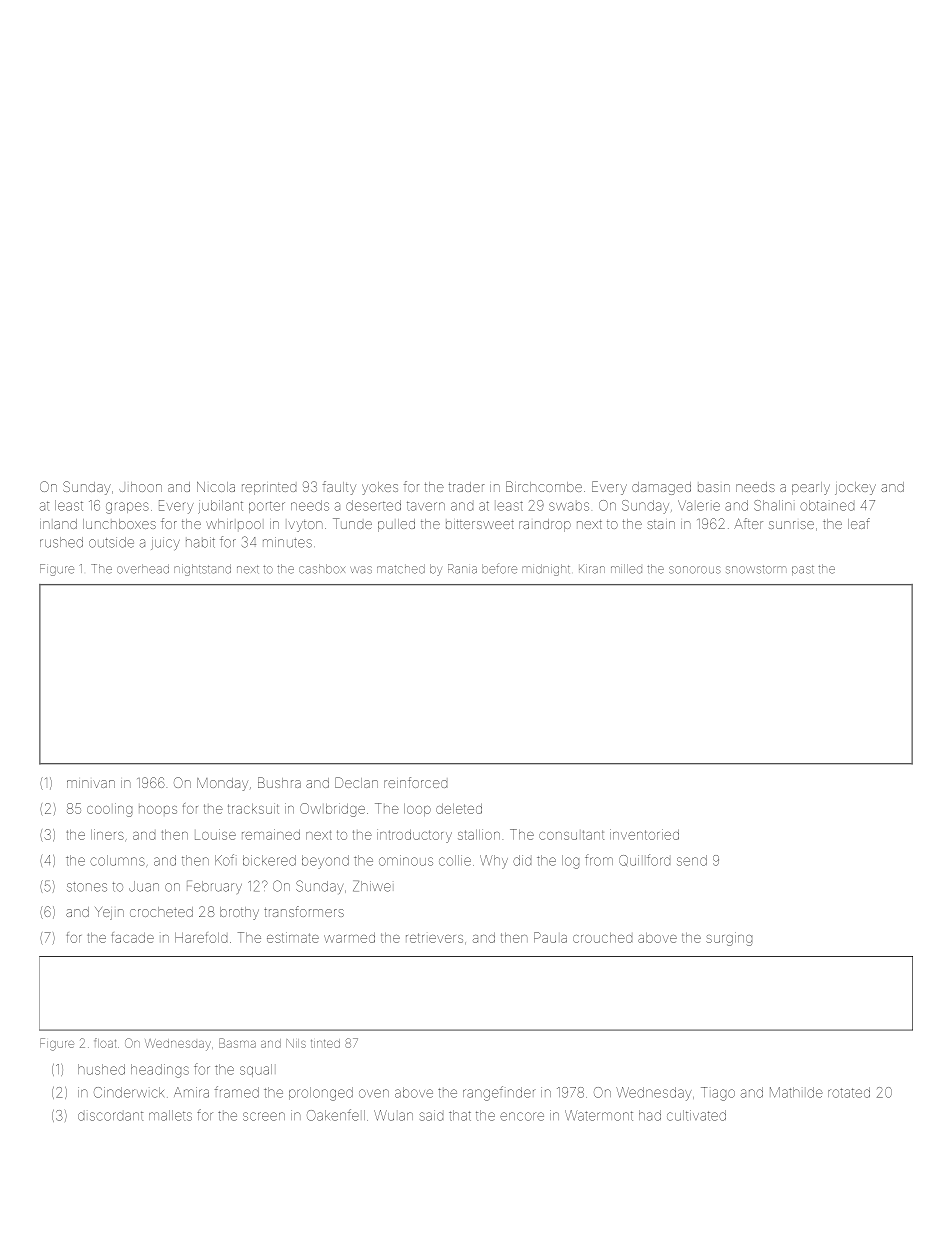  What do you see at coordinates (602, 938) in the screenshot?
I see `crouched` at bounding box center [602, 938].
